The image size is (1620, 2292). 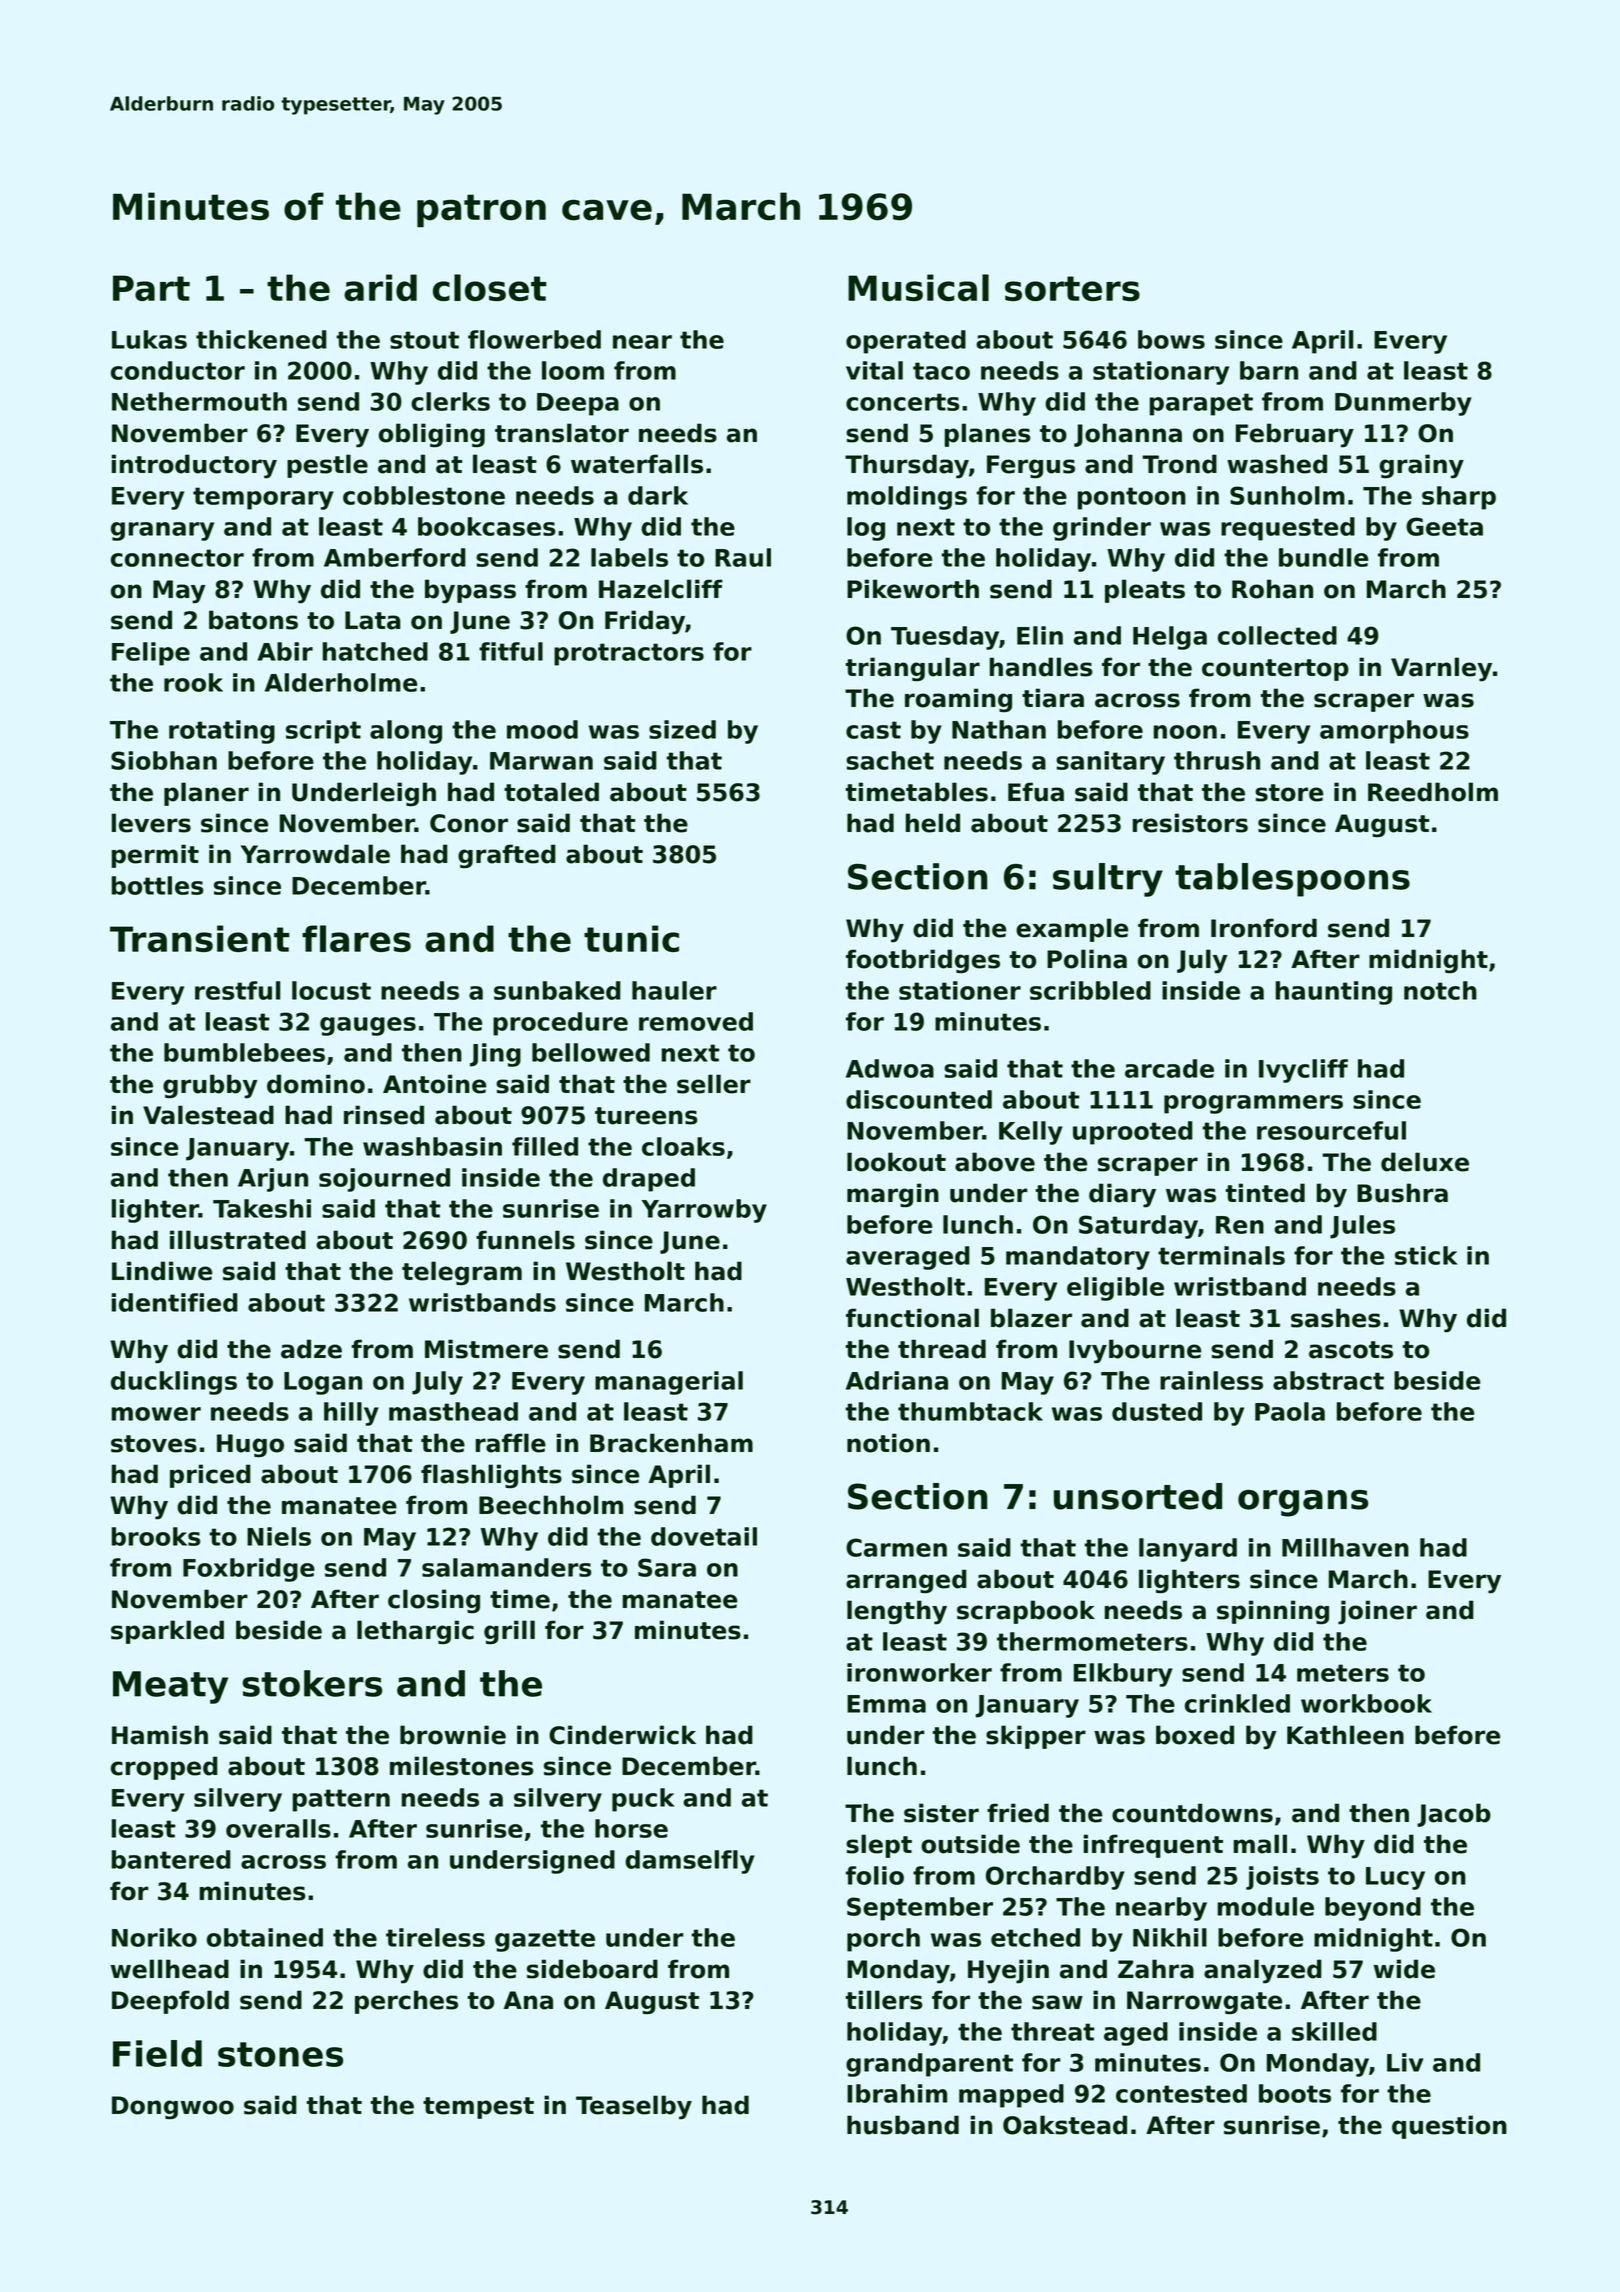 What do you see at coordinates (897, 1380) in the screenshot?
I see `Adriana` at bounding box center [897, 1380].
